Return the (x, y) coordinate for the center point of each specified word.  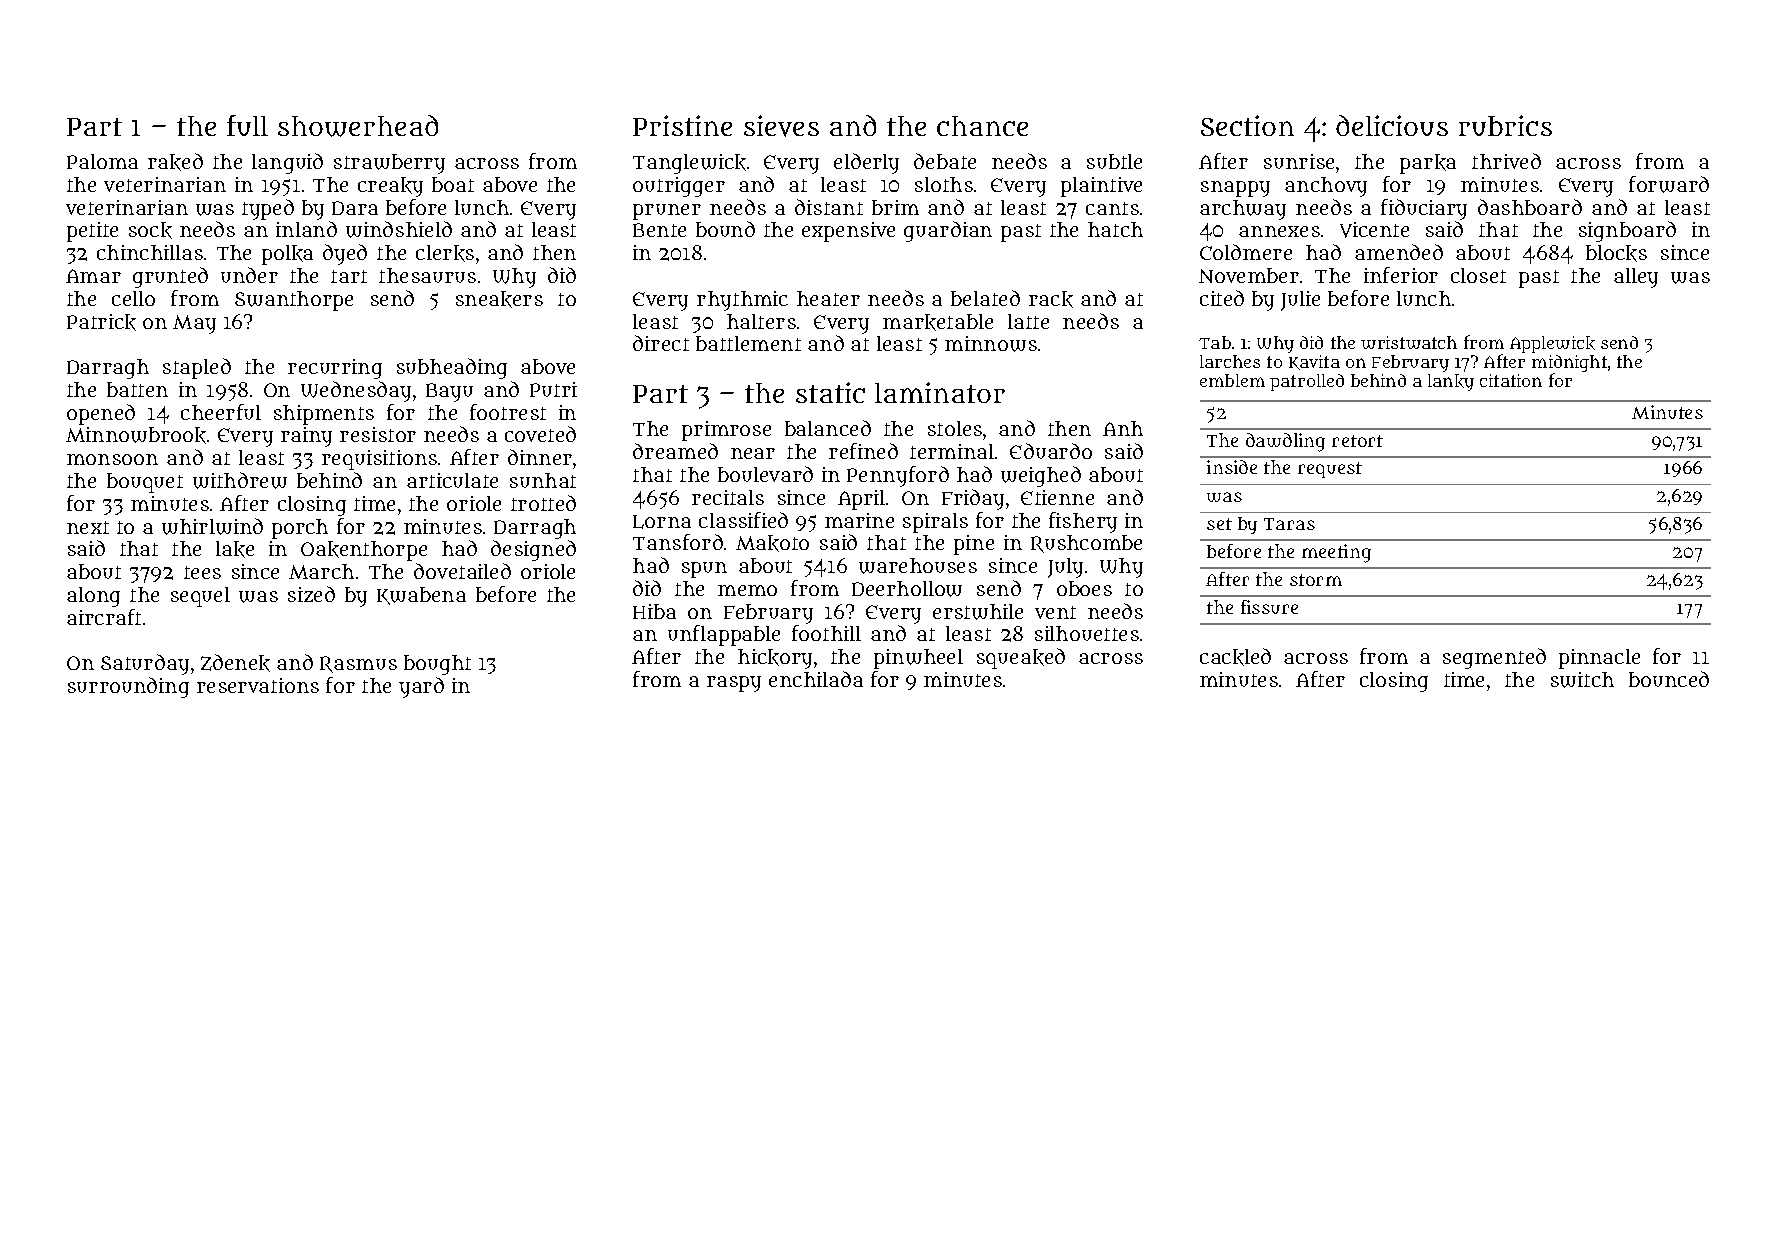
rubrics (1505, 125)
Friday (973, 499)
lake (235, 549)
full (247, 125)
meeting (1336, 553)
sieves (781, 126)
